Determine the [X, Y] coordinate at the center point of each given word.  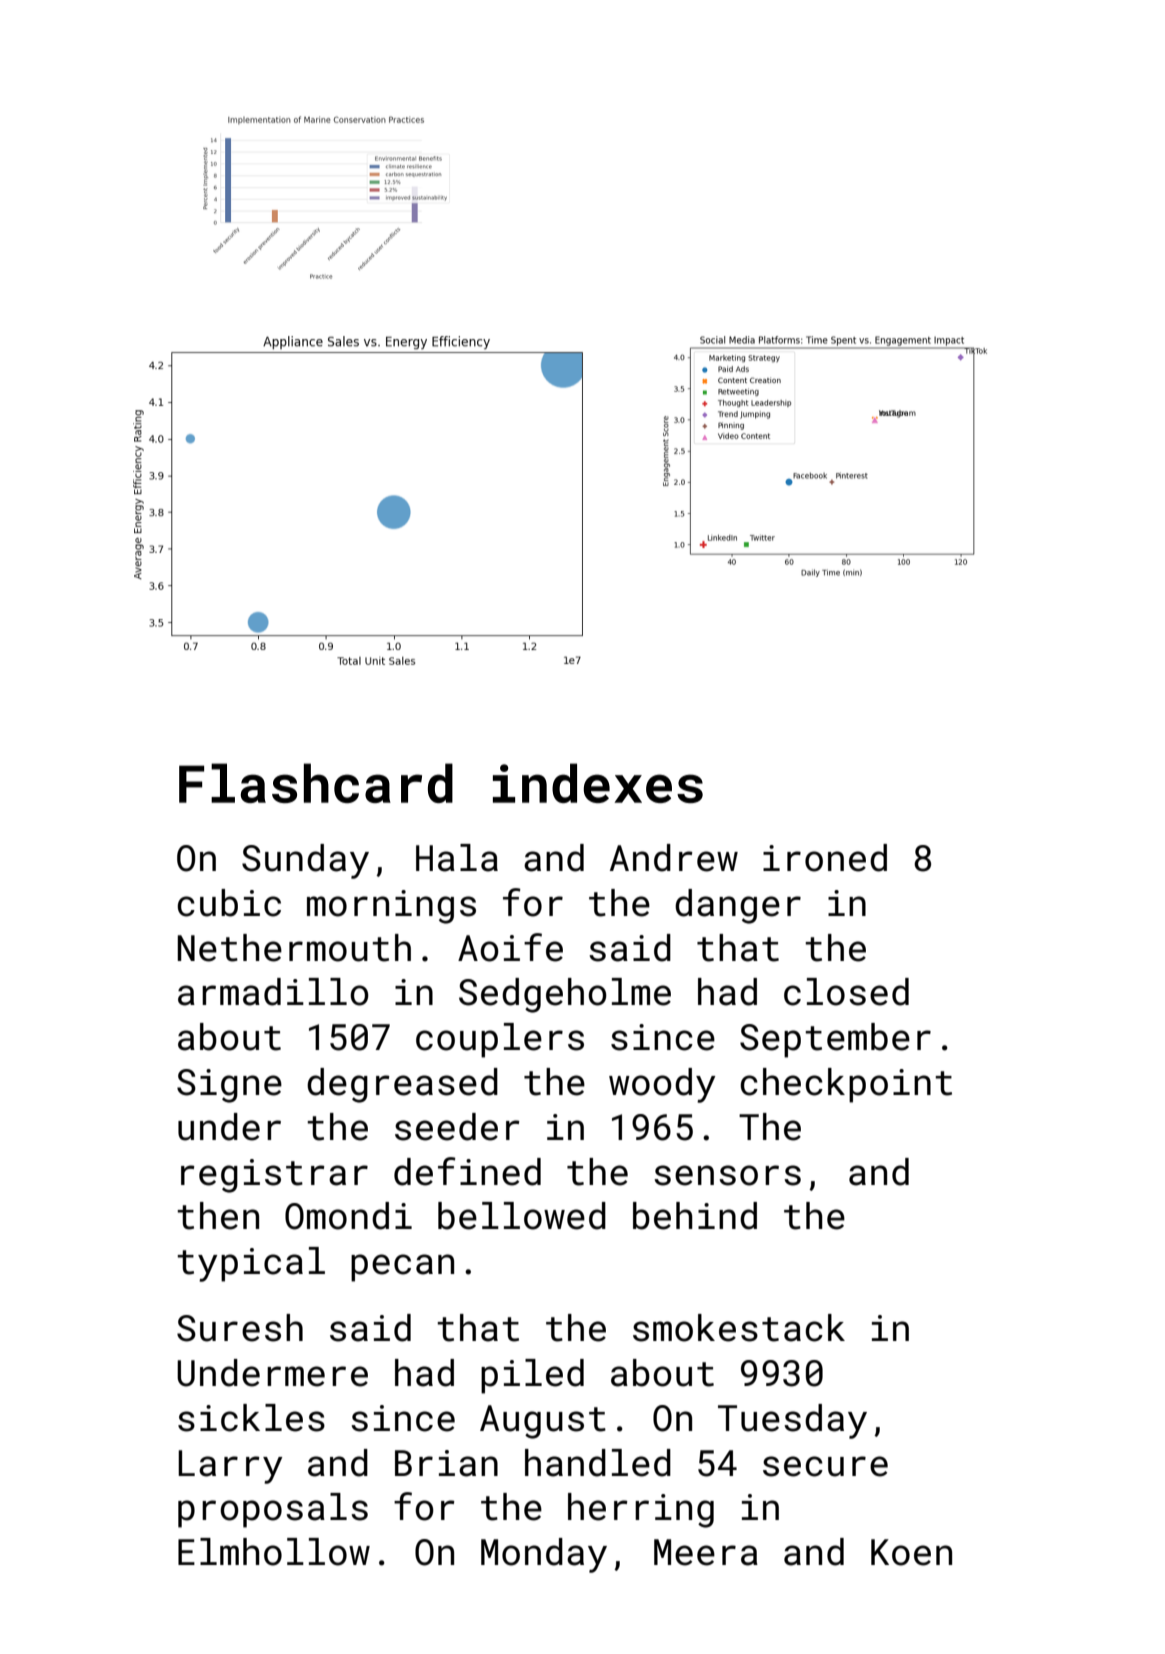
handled [598, 1463]
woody [662, 1085]
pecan [402, 1268]
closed [846, 992]
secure [825, 1466]
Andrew [674, 858]
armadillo [273, 992]
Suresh [240, 1328]
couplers [500, 1040]
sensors [727, 1175]
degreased [402, 1085]
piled [532, 1376]
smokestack [739, 1328]
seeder [457, 1127]
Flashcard [316, 783]
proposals [273, 1510]
